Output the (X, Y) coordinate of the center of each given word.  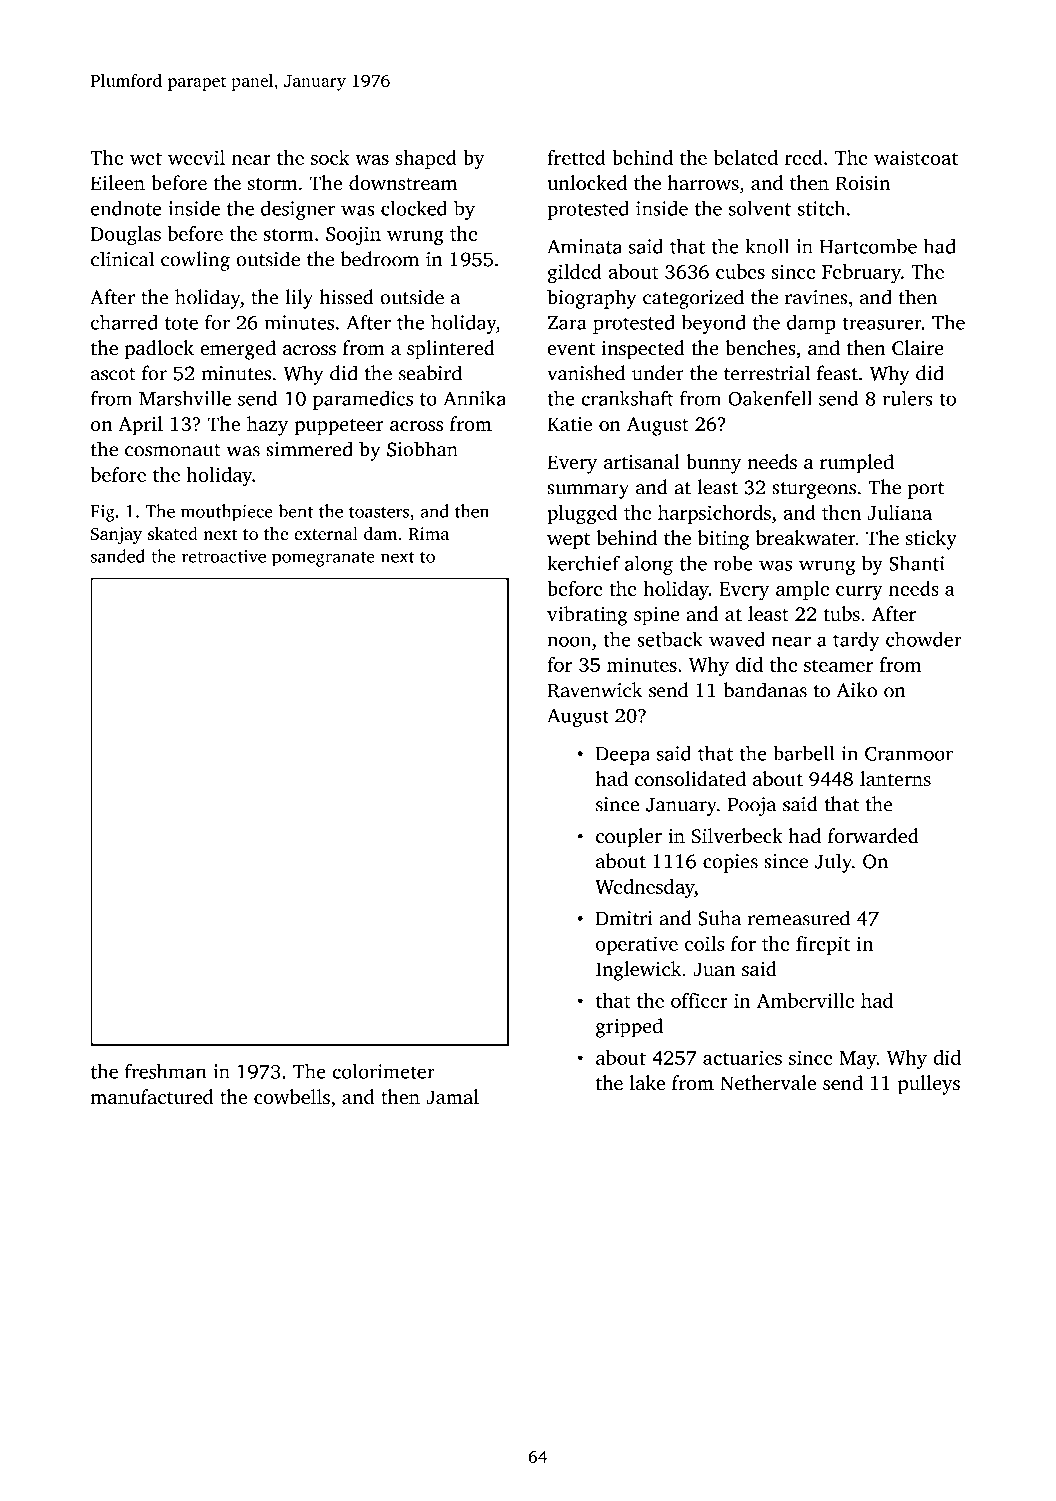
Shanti (917, 563)
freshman (165, 1071)
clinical (122, 259)
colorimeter (383, 1071)
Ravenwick (595, 690)
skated (173, 533)
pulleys (929, 1085)
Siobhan (422, 449)
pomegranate (323, 559)
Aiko (856, 690)
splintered (451, 350)
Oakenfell (770, 398)
